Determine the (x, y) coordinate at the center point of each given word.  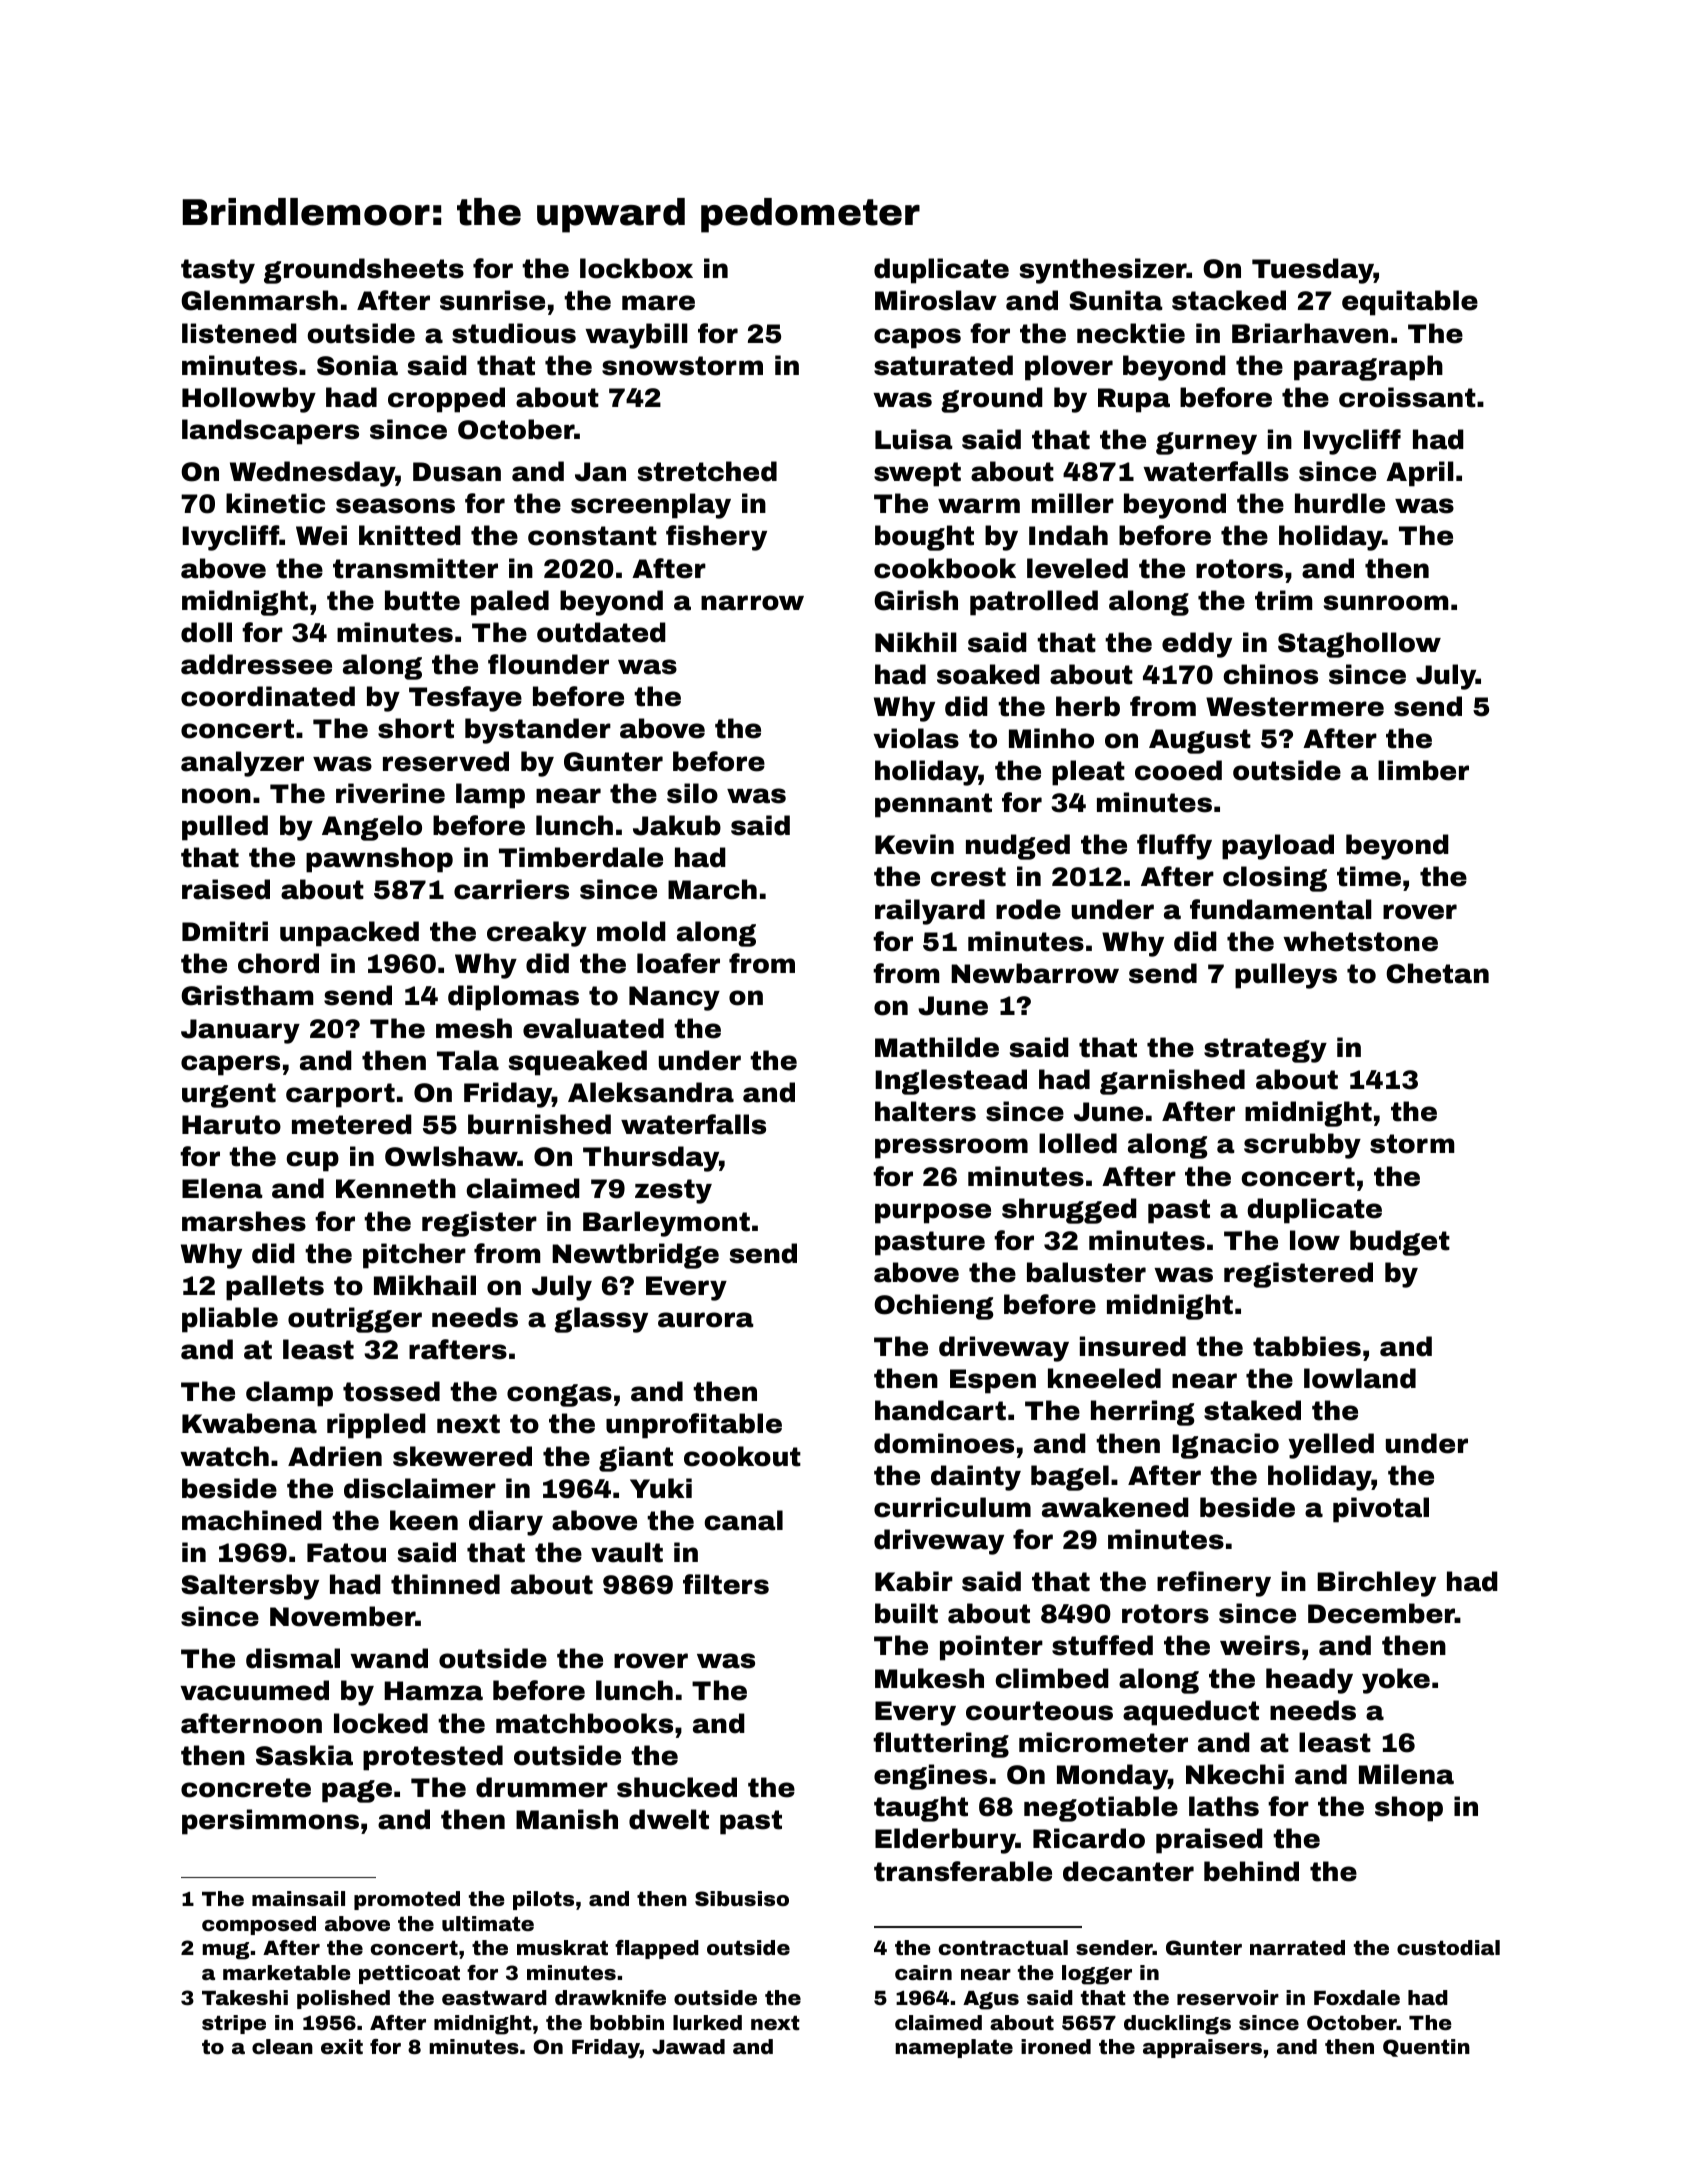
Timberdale (581, 857)
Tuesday (1313, 271)
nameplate (954, 2048)
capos (917, 338)
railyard (930, 912)
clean (282, 2046)
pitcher (414, 1256)
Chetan (1437, 973)
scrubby (1302, 1146)
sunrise (492, 300)
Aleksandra (651, 1092)
